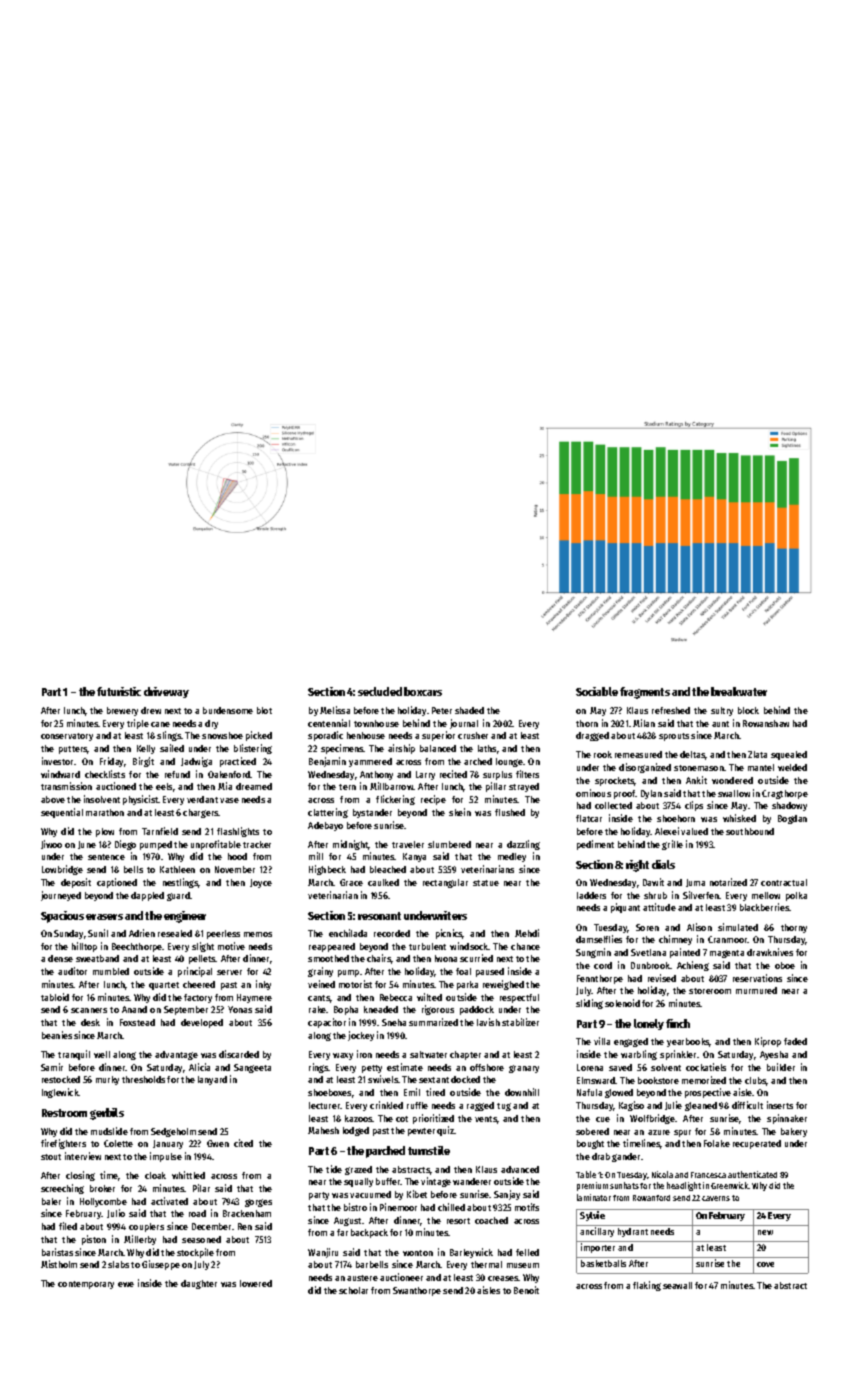 The height and width of the page is (1400, 849). Describe the element at coordinates (169, 736) in the page. I see `slings` at that location.
